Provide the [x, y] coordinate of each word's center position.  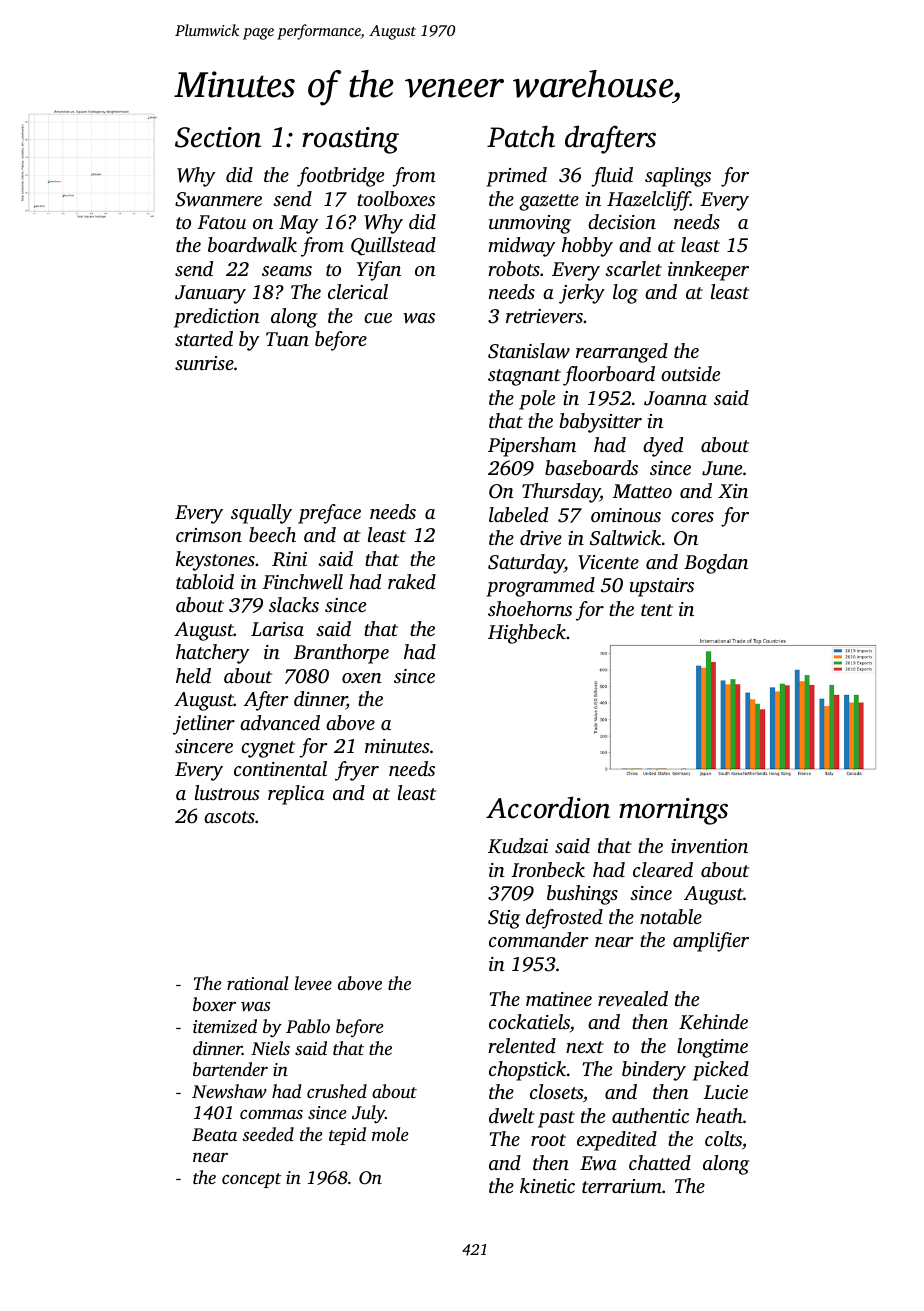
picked [721, 1071]
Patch [521, 136]
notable [671, 916]
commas [271, 1114]
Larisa [277, 629]
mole [390, 1134]
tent [657, 610]
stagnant [524, 377]
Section [218, 137]
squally [261, 514]
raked [412, 581]
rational [258, 983]
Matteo [642, 491]
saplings [678, 177]
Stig [504, 919]
